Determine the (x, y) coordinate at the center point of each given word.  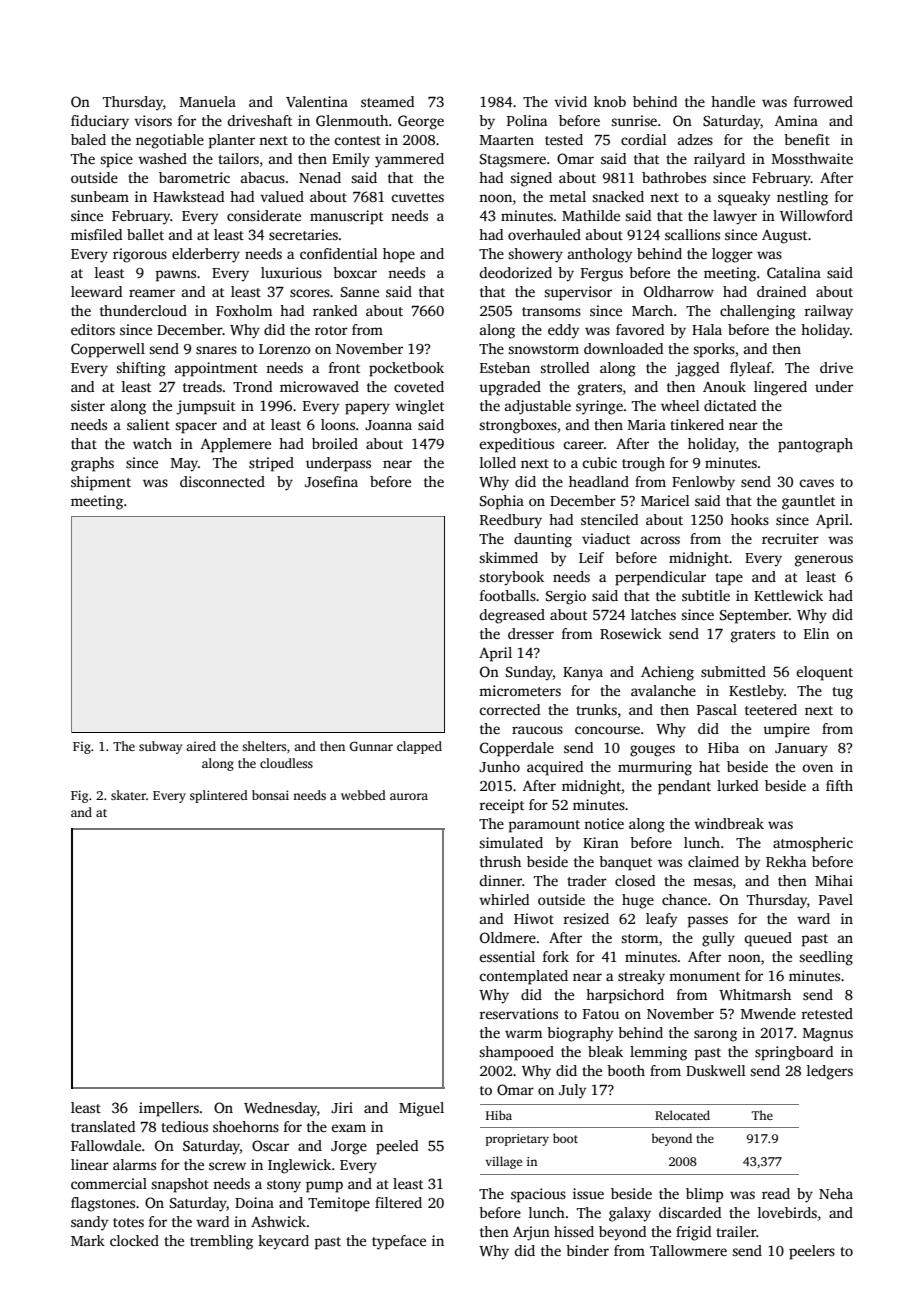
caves (816, 483)
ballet (145, 234)
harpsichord (625, 996)
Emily (351, 160)
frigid (693, 1233)
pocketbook (406, 369)
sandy (89, 1223)
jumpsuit (206, 407)
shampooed (516, 1053)
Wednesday (280, 1109)
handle (733, 101)
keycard (283, 1242)
